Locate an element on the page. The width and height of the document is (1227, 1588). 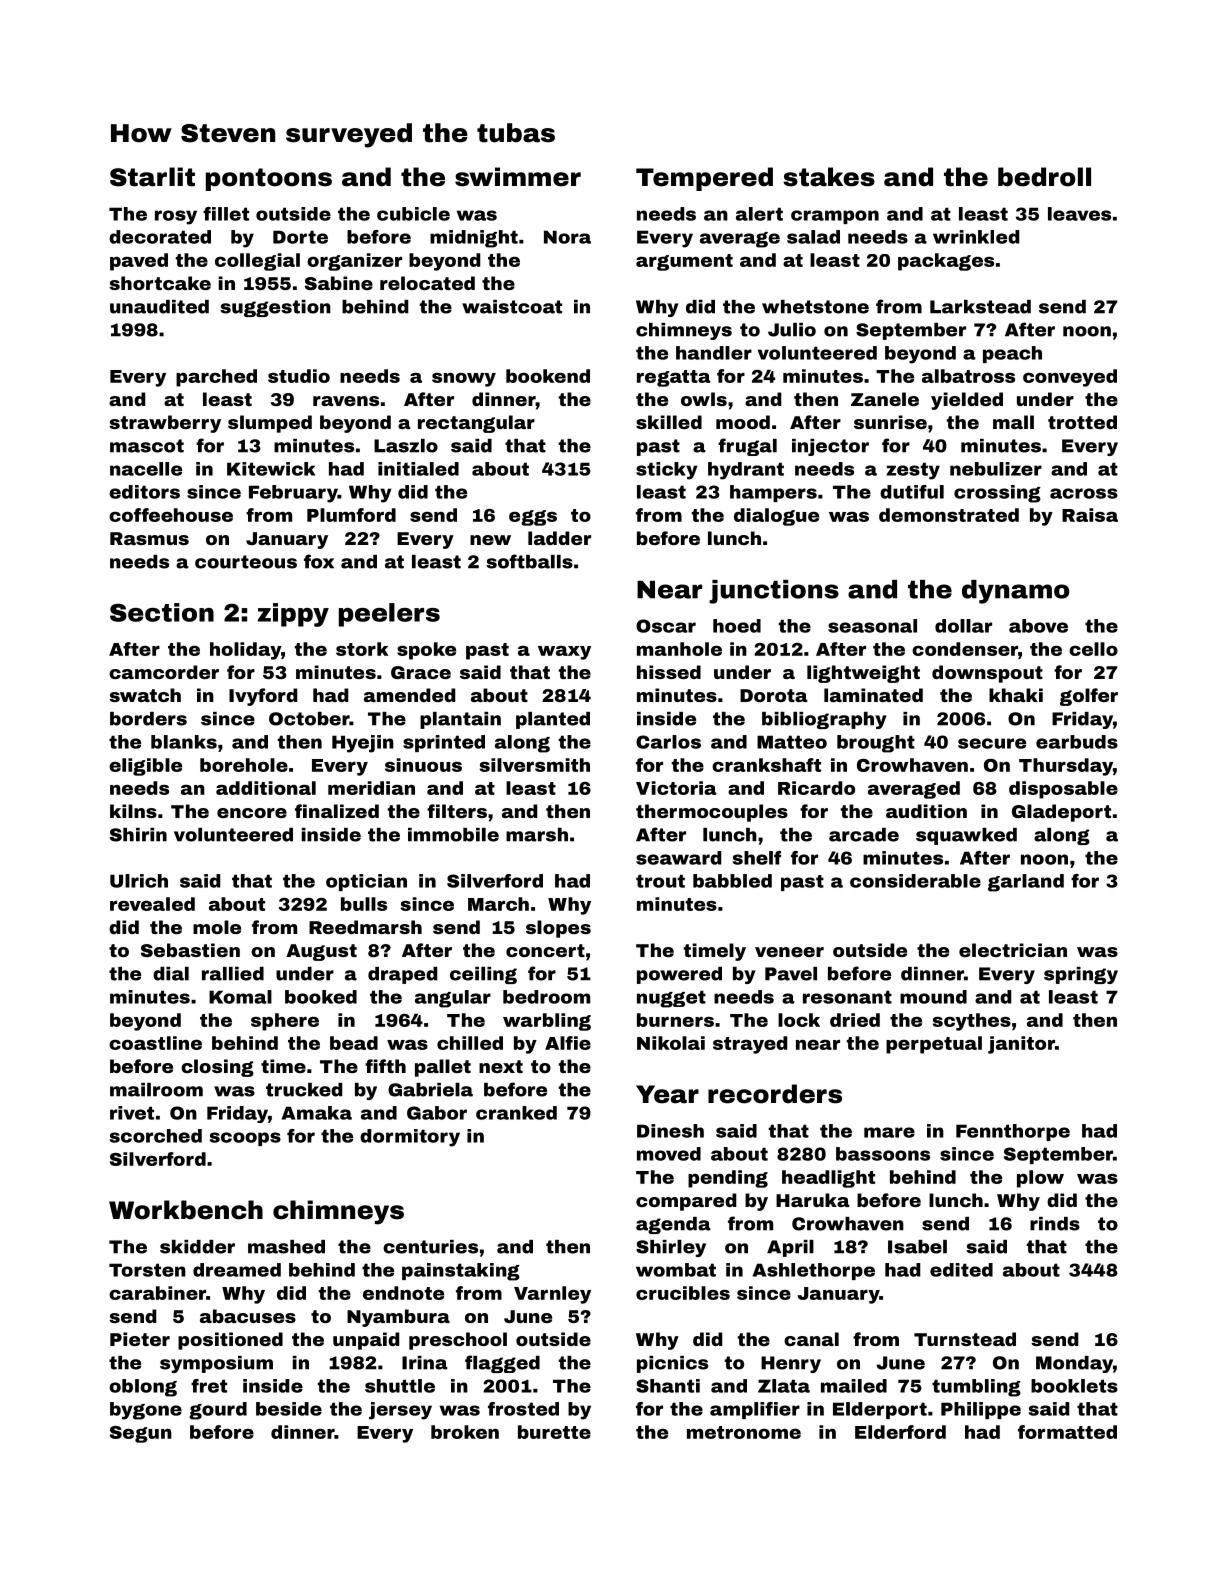
sticky is located at coordinates (667, 471).
